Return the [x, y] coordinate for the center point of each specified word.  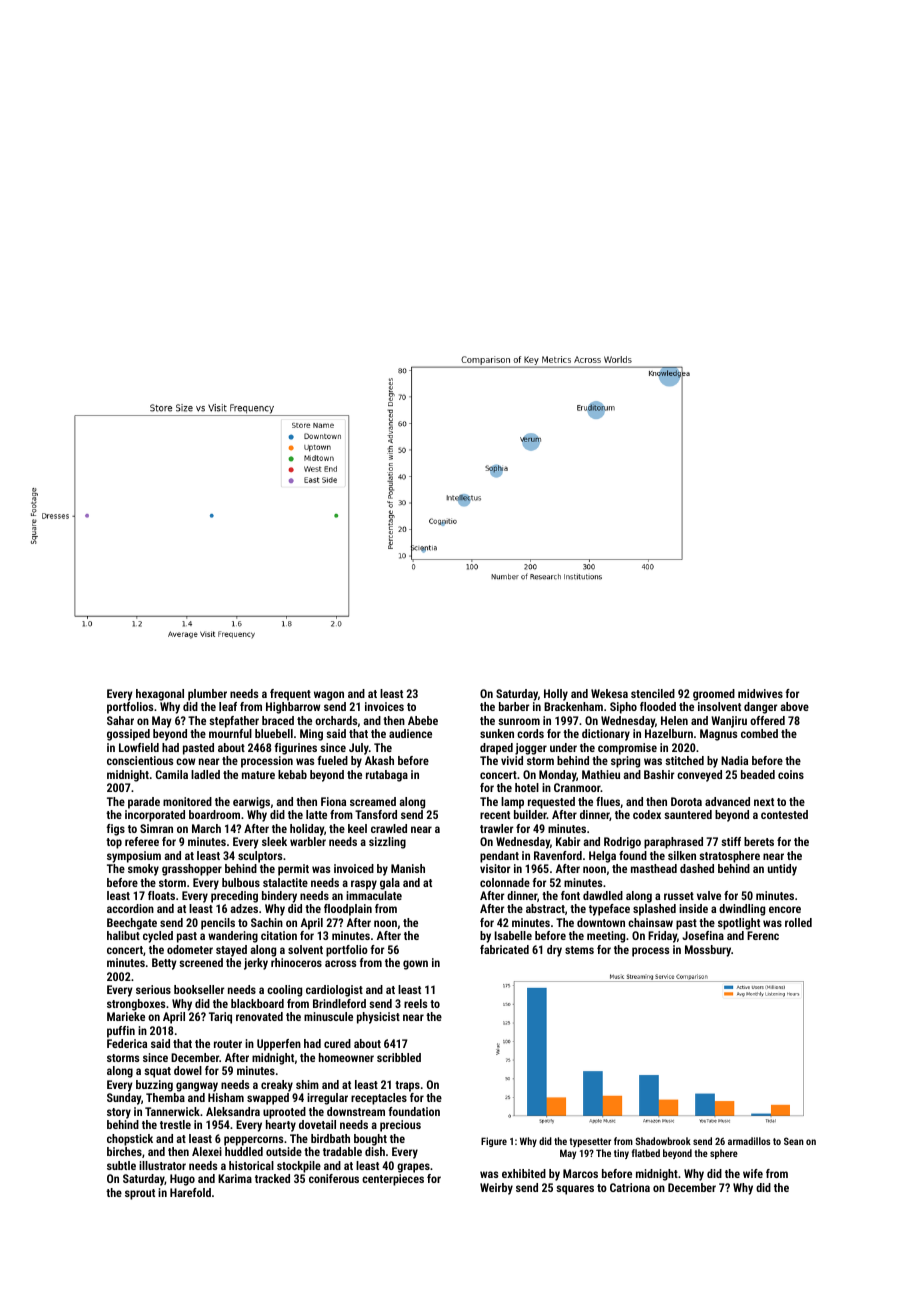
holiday [307, 830]
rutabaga [387, 776]
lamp [512, 803]
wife [753, 1173]
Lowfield [139, 747]
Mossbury [708, 951]
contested [784, 814]
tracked [272, 1178]
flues [608, 801]
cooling [284, 991]
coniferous [334, 1178]
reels [415, 1003]
